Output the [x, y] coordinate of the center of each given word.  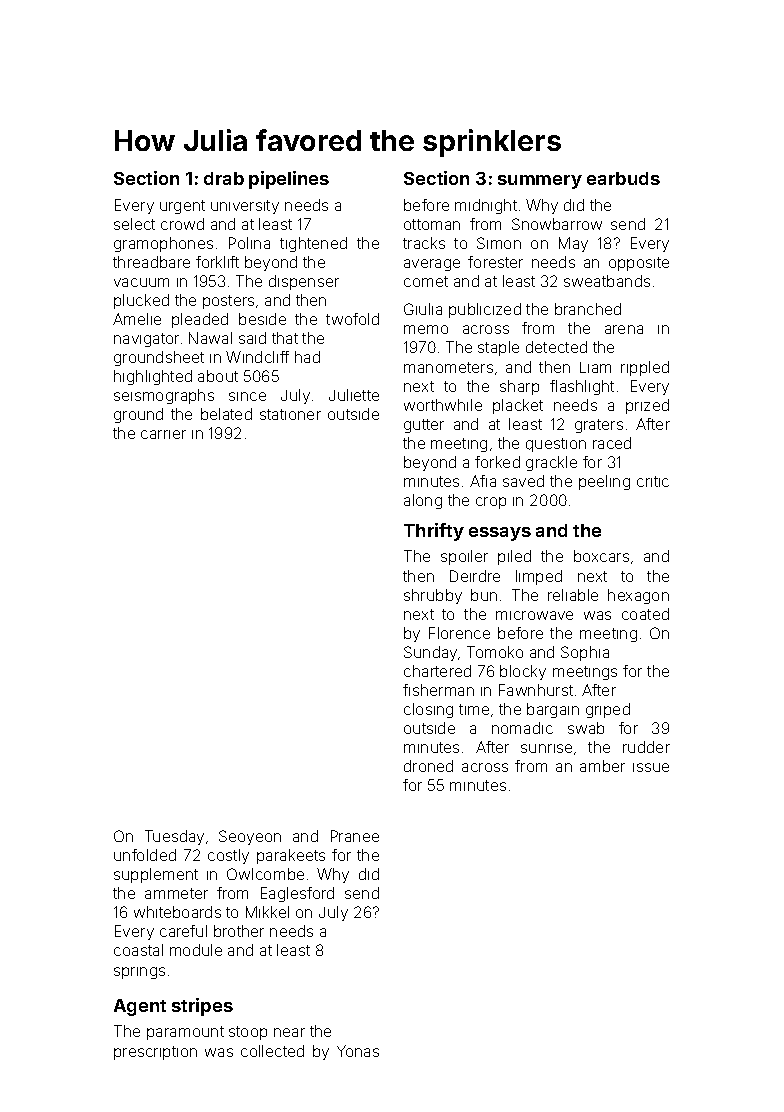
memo [426, 329]
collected [272, 1051]
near [289, 1032]
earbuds [623, 178]
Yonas [358, 1051]
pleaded [200, 320]
